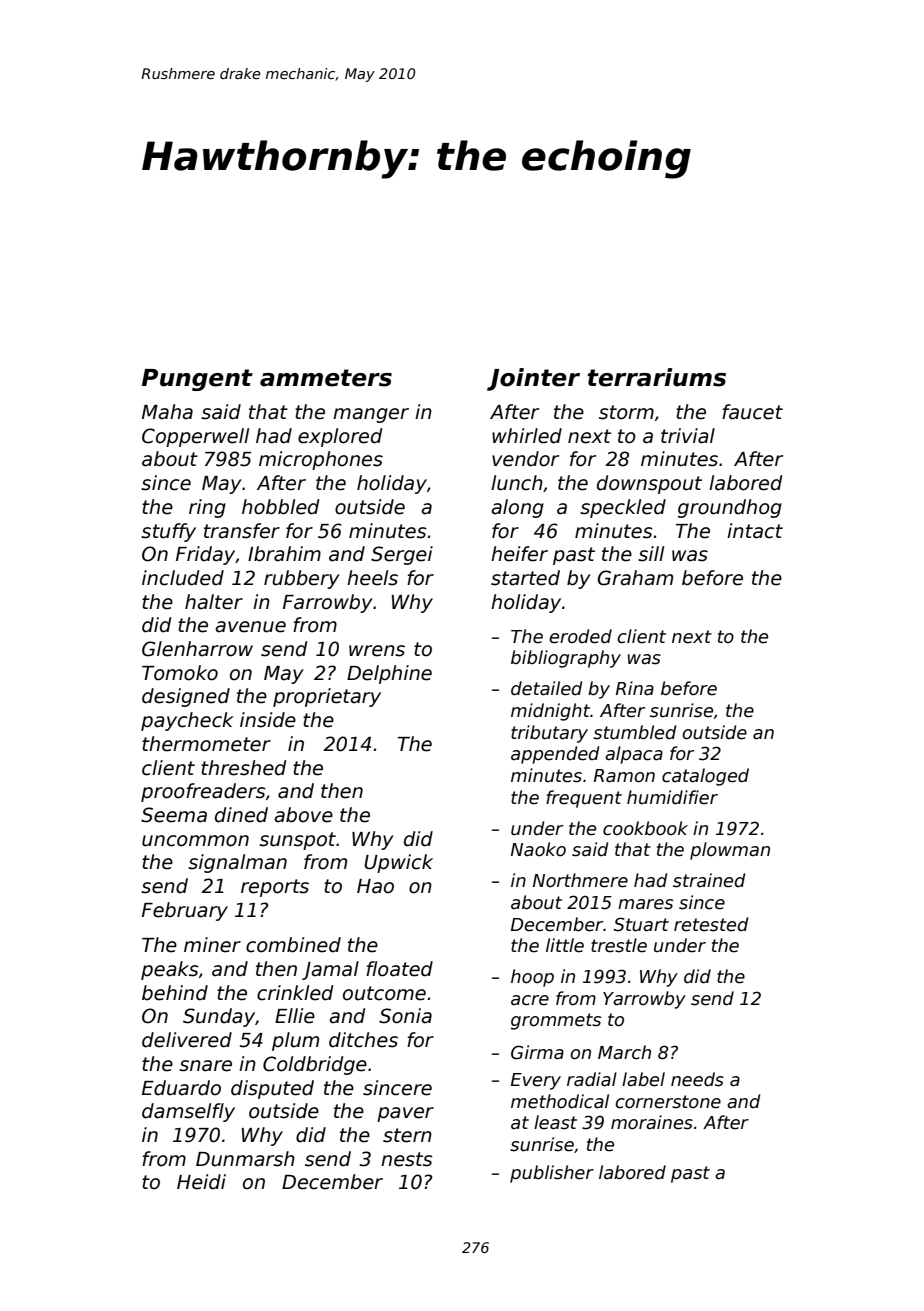  I want to click on midnight, so click(550, 712).
